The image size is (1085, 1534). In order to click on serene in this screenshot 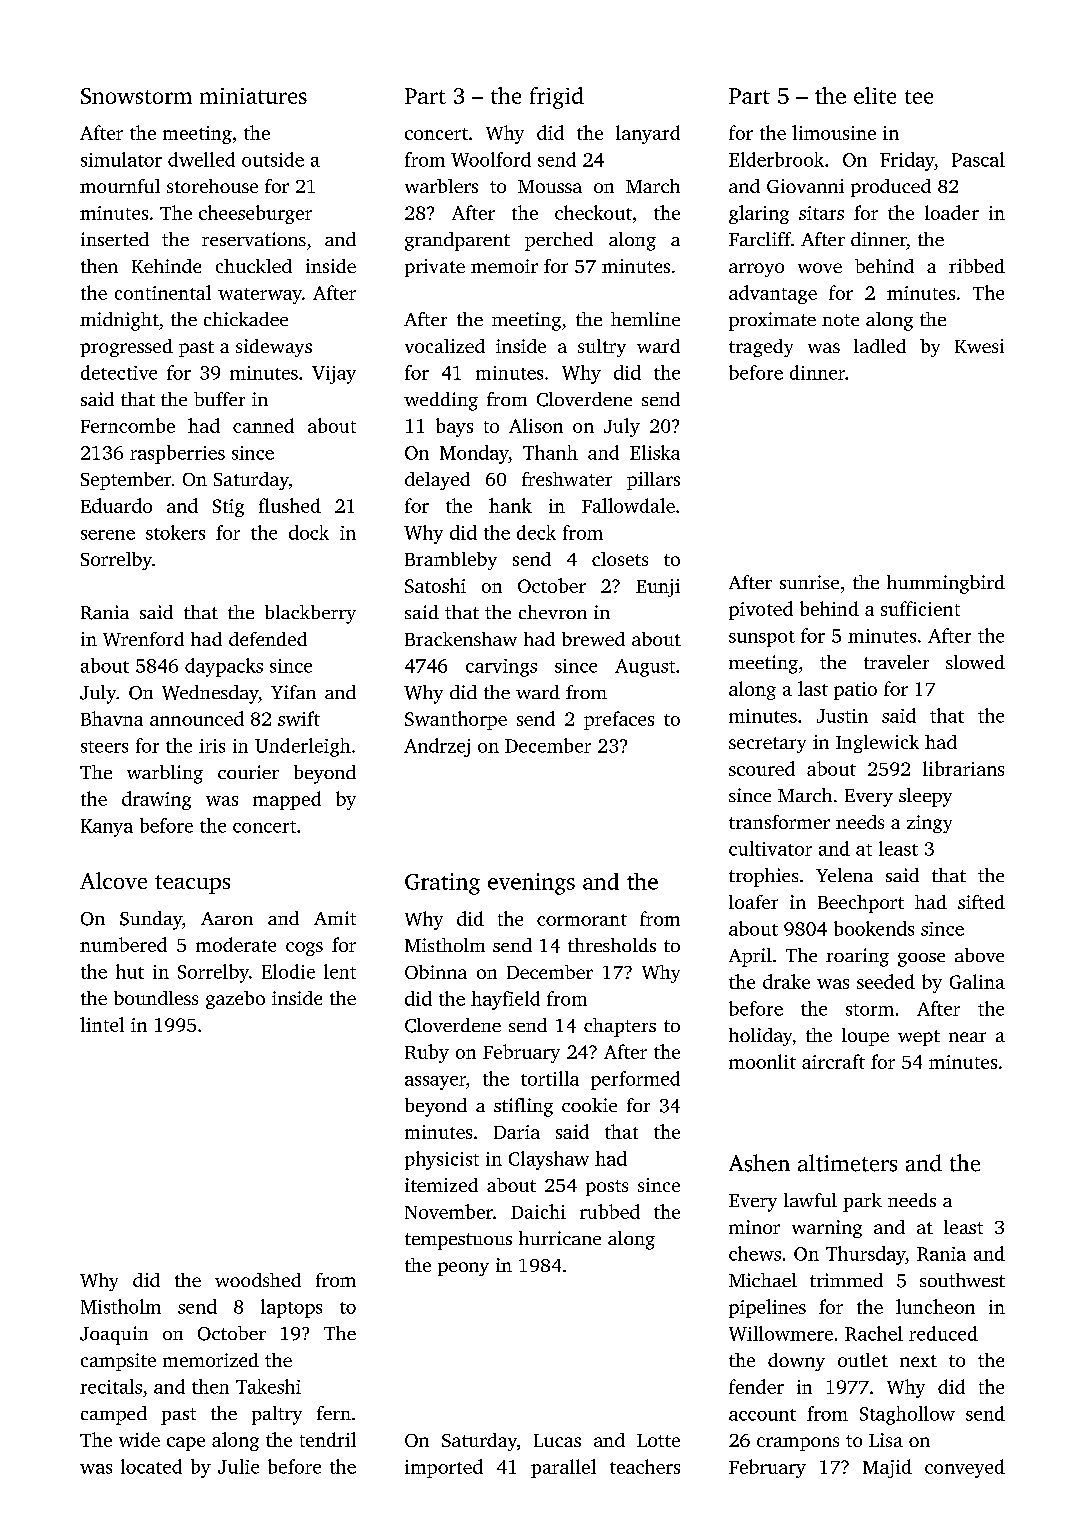, I will do `click(108, 535)`.
